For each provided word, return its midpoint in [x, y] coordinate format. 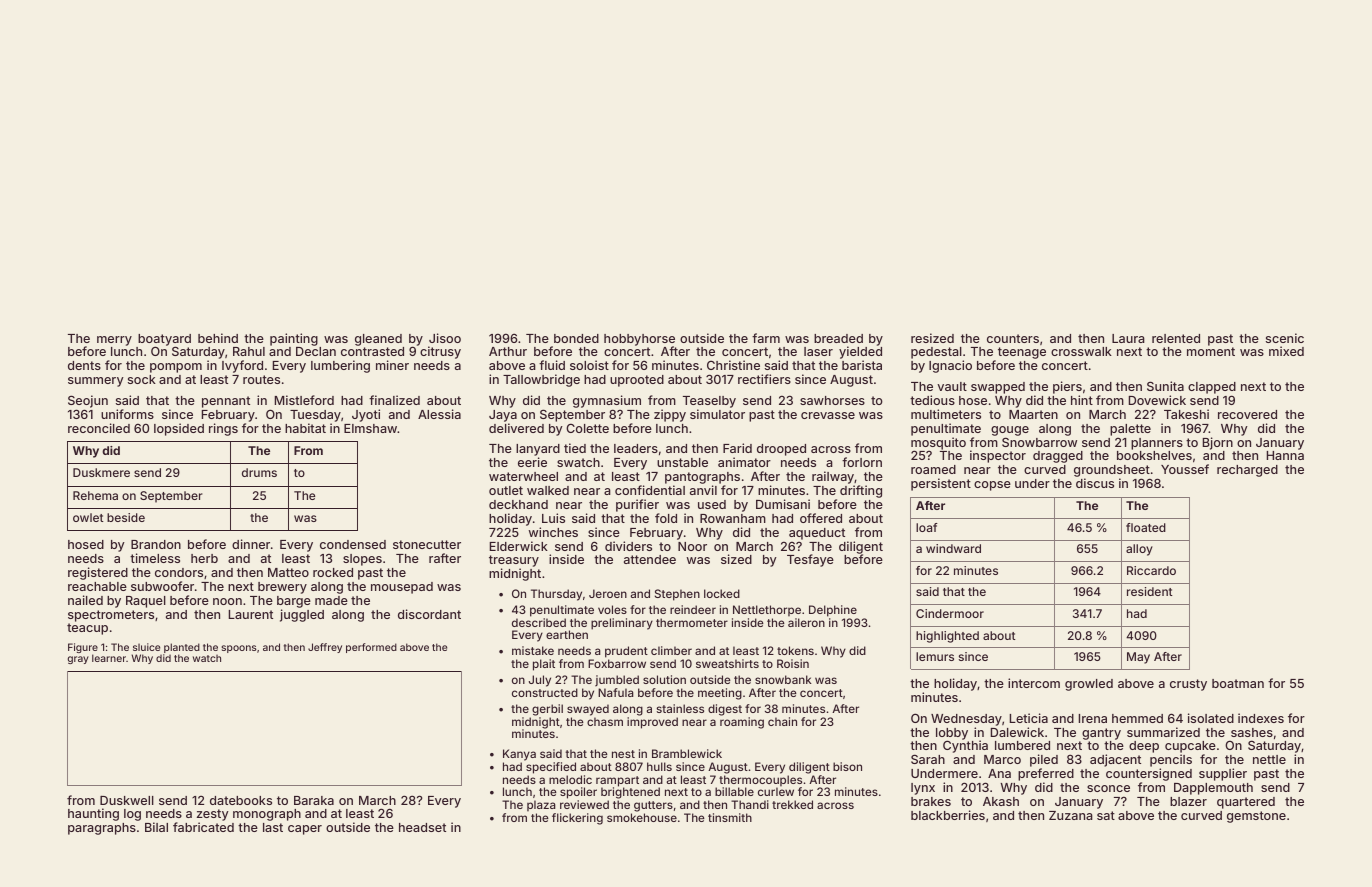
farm [766, 338]
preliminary [622, 624]
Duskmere [101, 472]
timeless [155, 558]
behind [218, 338]
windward [953, 548]
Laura [1128, 338]
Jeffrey [325, 648]
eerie [532, 462]
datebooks [241, 800]
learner [109, 658]
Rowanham [733, 518]
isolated [1211, 718]
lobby [952, 734]
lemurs [935, 656]
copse [992, 486]
